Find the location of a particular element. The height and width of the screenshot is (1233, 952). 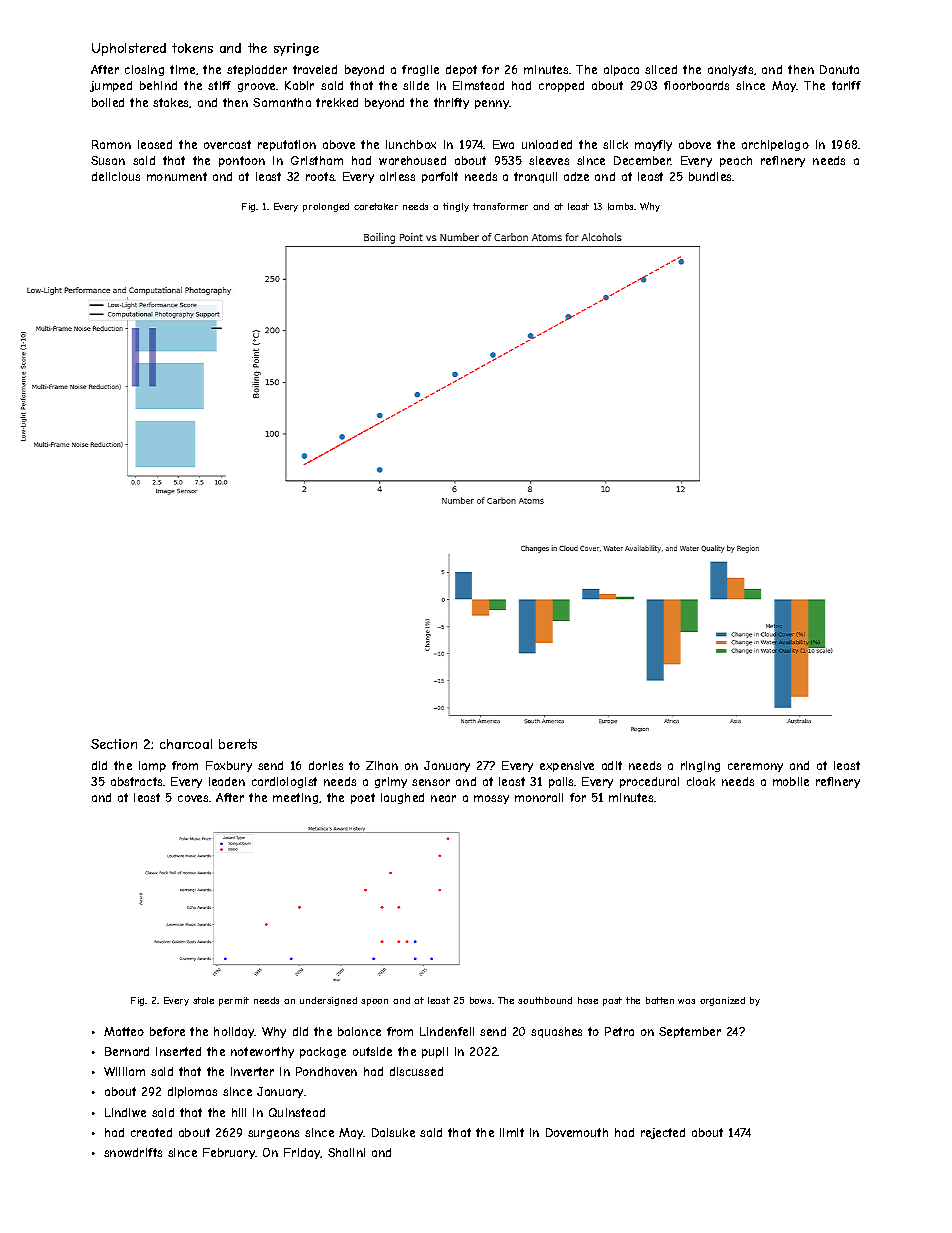

Section is located at coordinates (114, 744).
